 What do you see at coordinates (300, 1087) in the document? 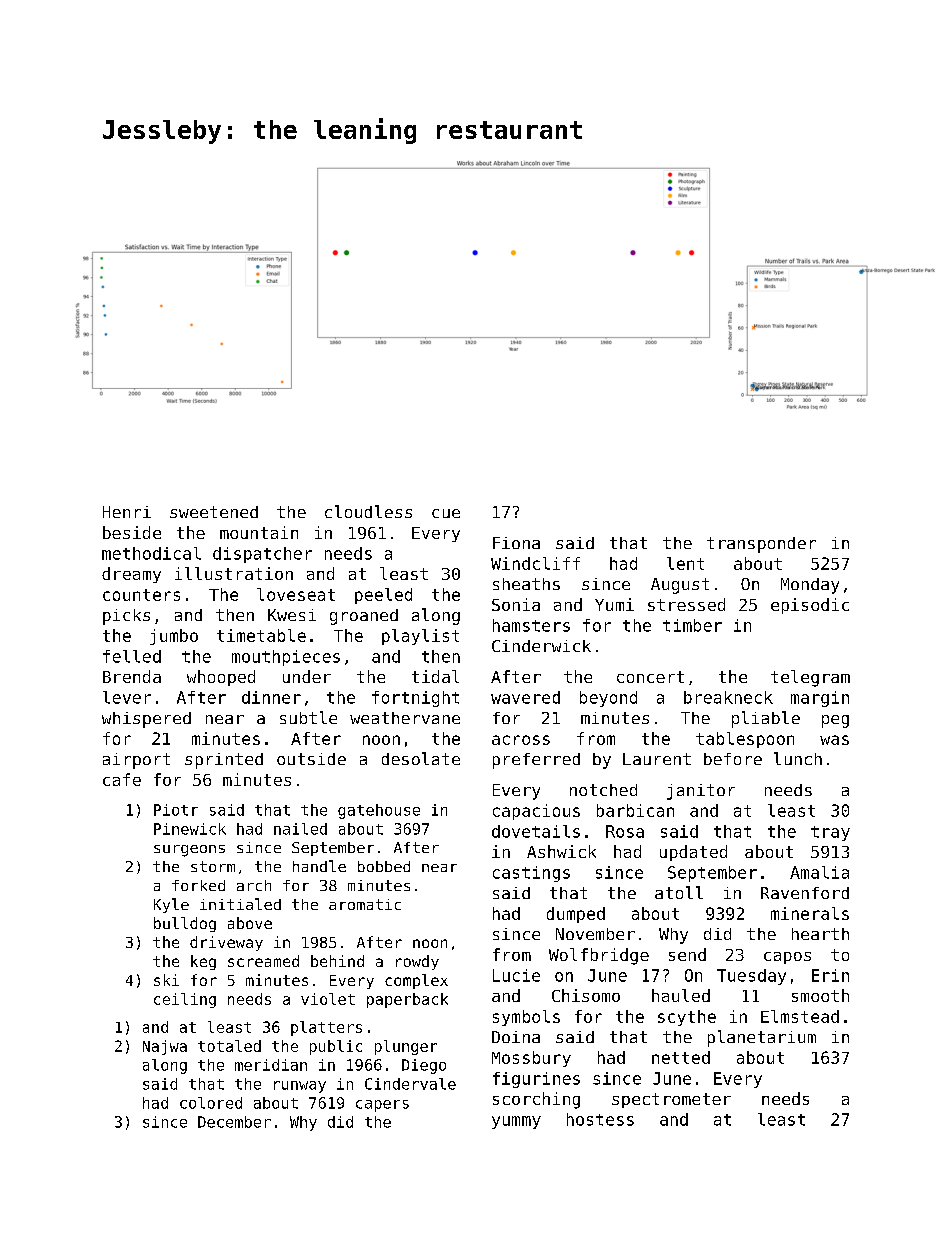
I see `runway` at bounding box center [300, 1087].
